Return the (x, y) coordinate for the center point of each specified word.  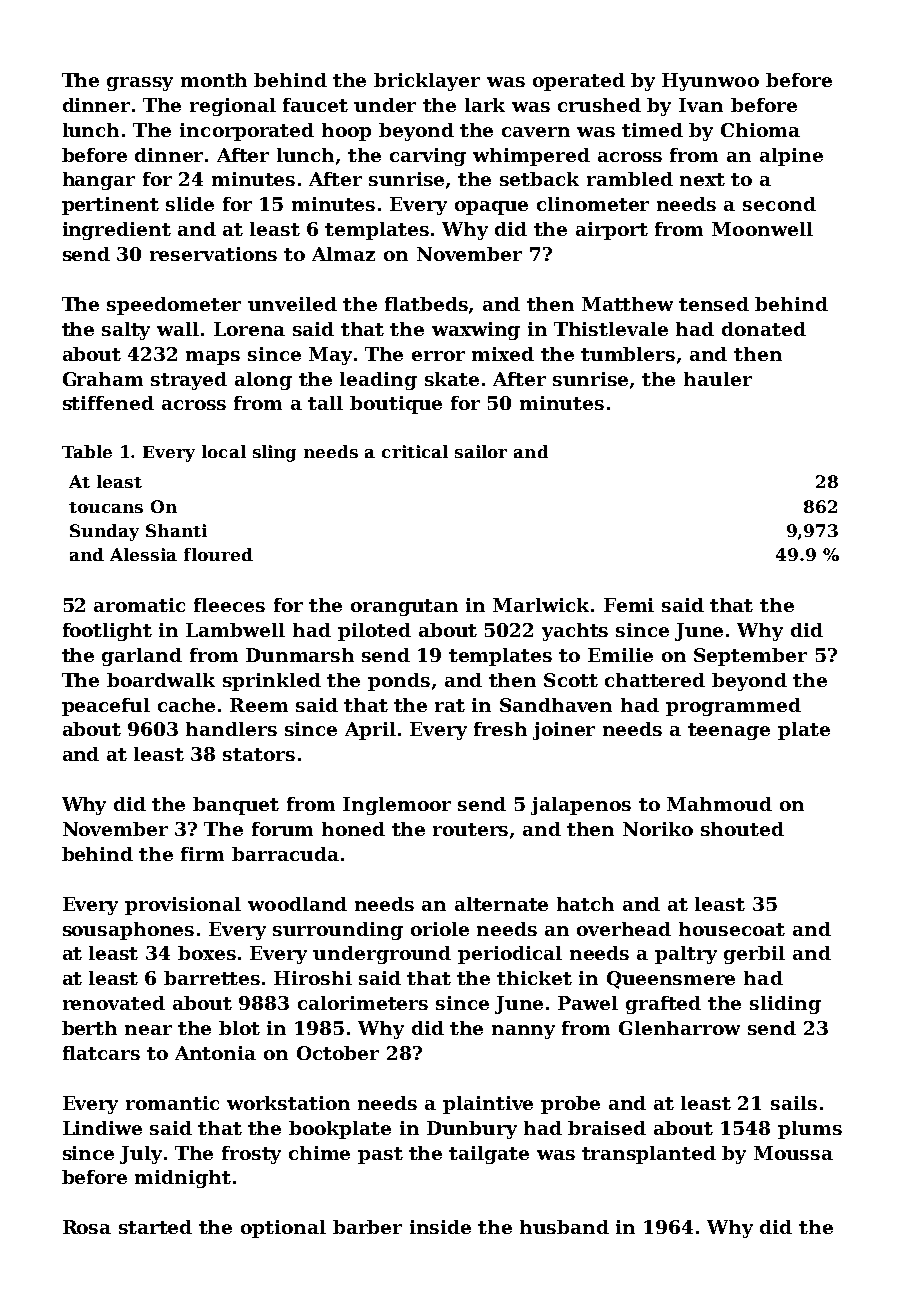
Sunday (104, 532)
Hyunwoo (710, 82)
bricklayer (427, 82)
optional (283, 1229)
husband (564, 1227)
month (214, 80)
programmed (733, 707)
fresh (500, 729)
